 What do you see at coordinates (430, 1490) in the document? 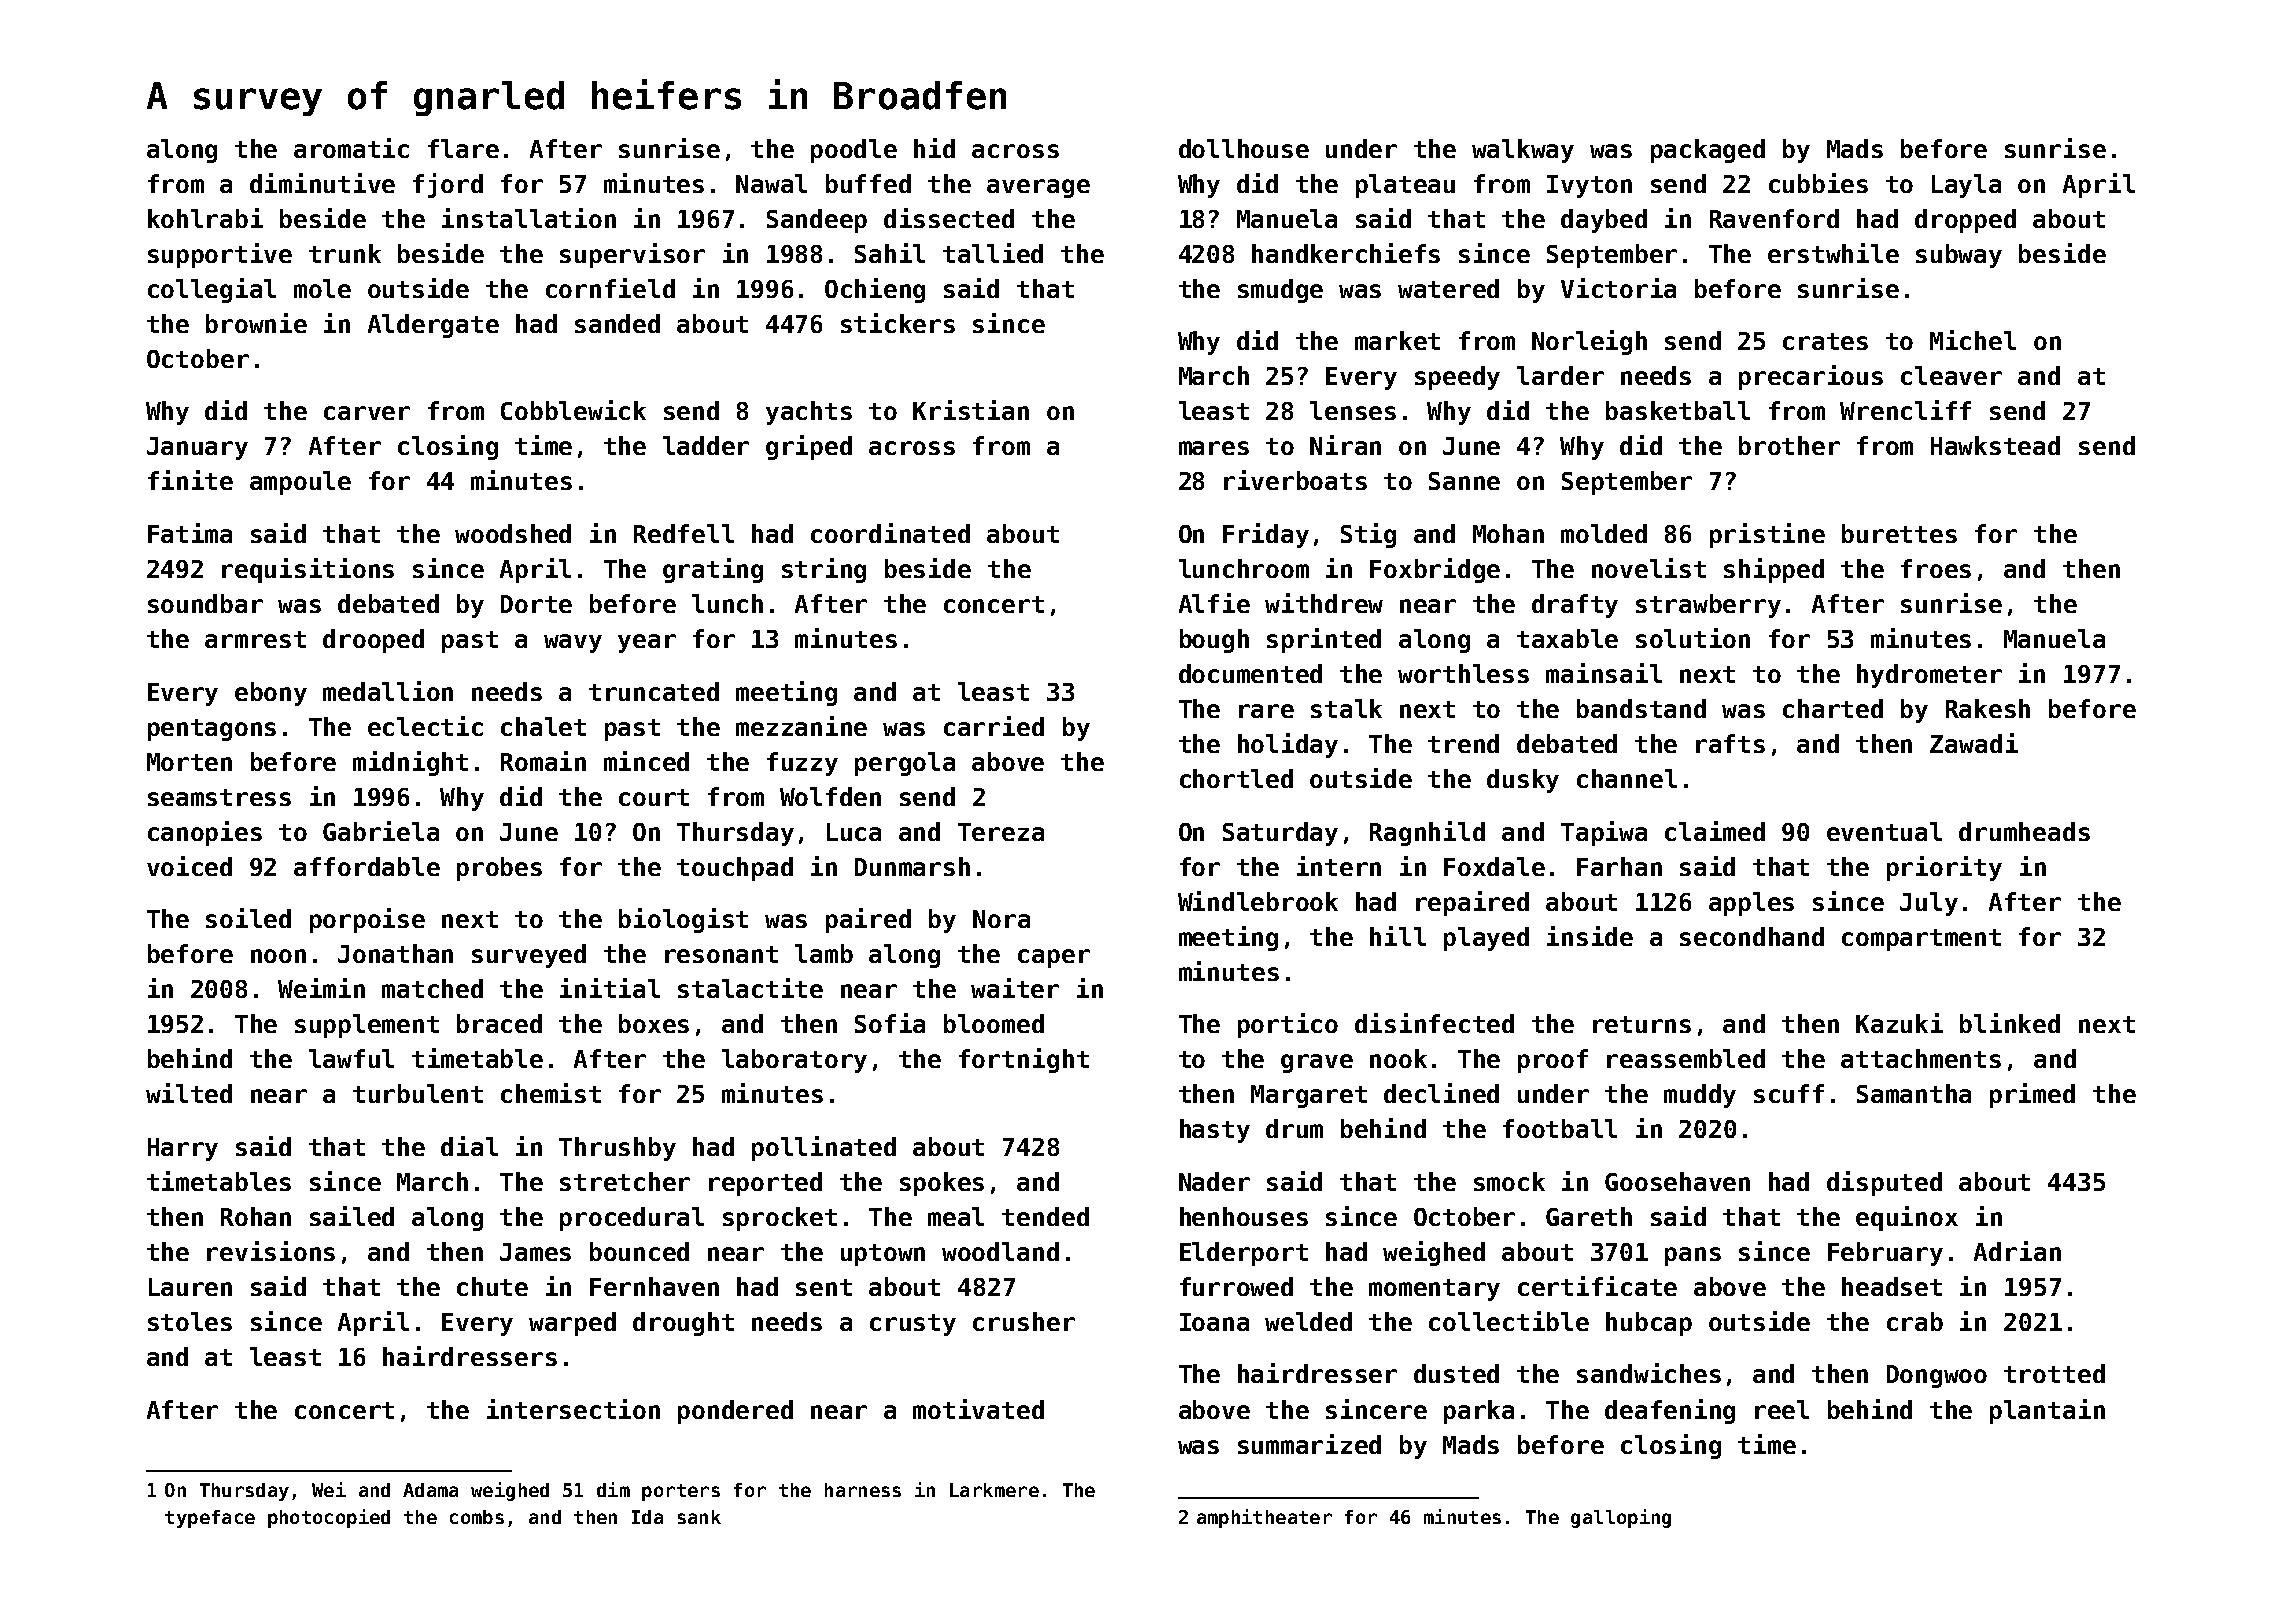
I see `Adama` at bounding box center [430, 1490].
